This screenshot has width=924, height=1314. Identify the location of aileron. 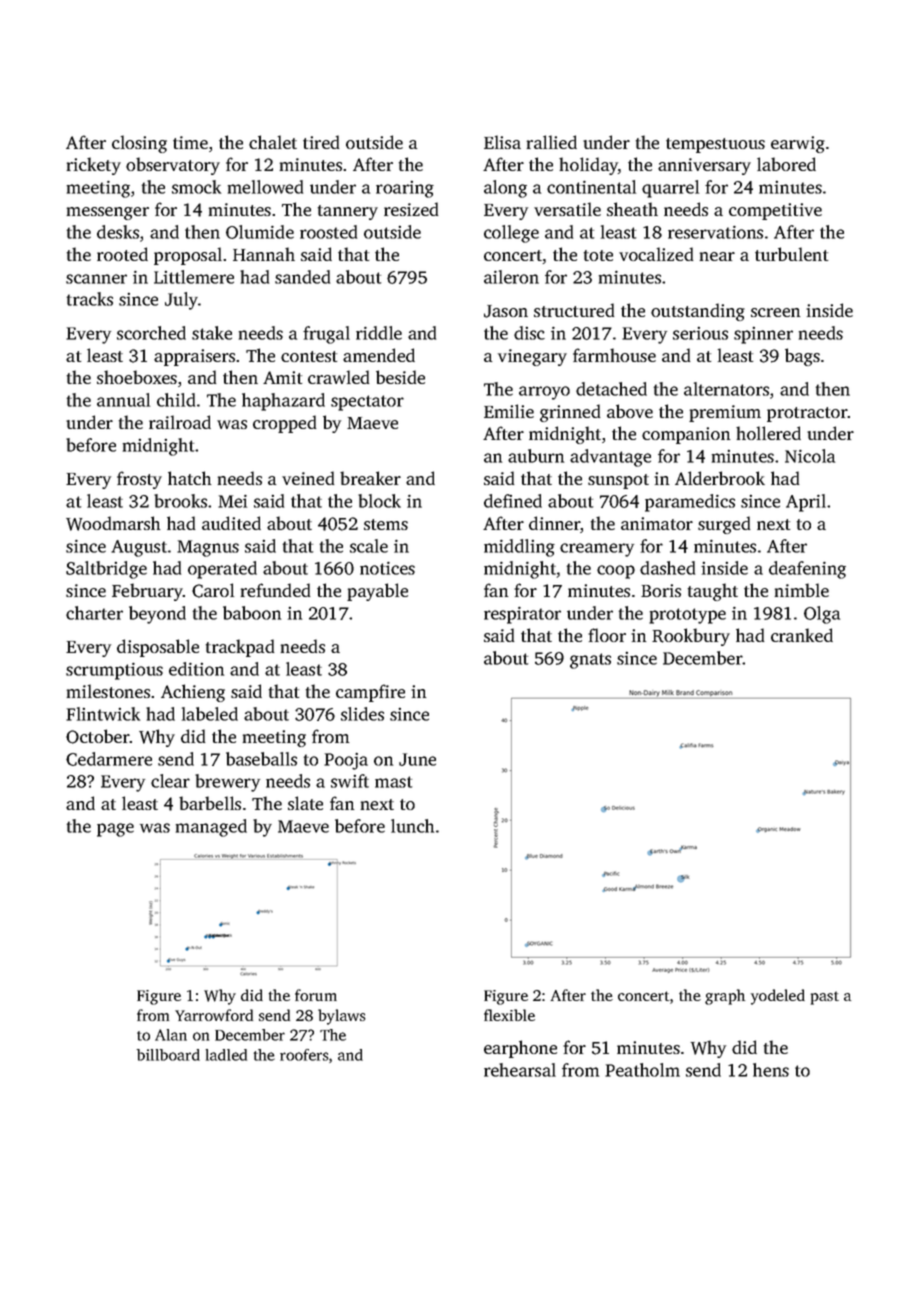
(511, 277).
